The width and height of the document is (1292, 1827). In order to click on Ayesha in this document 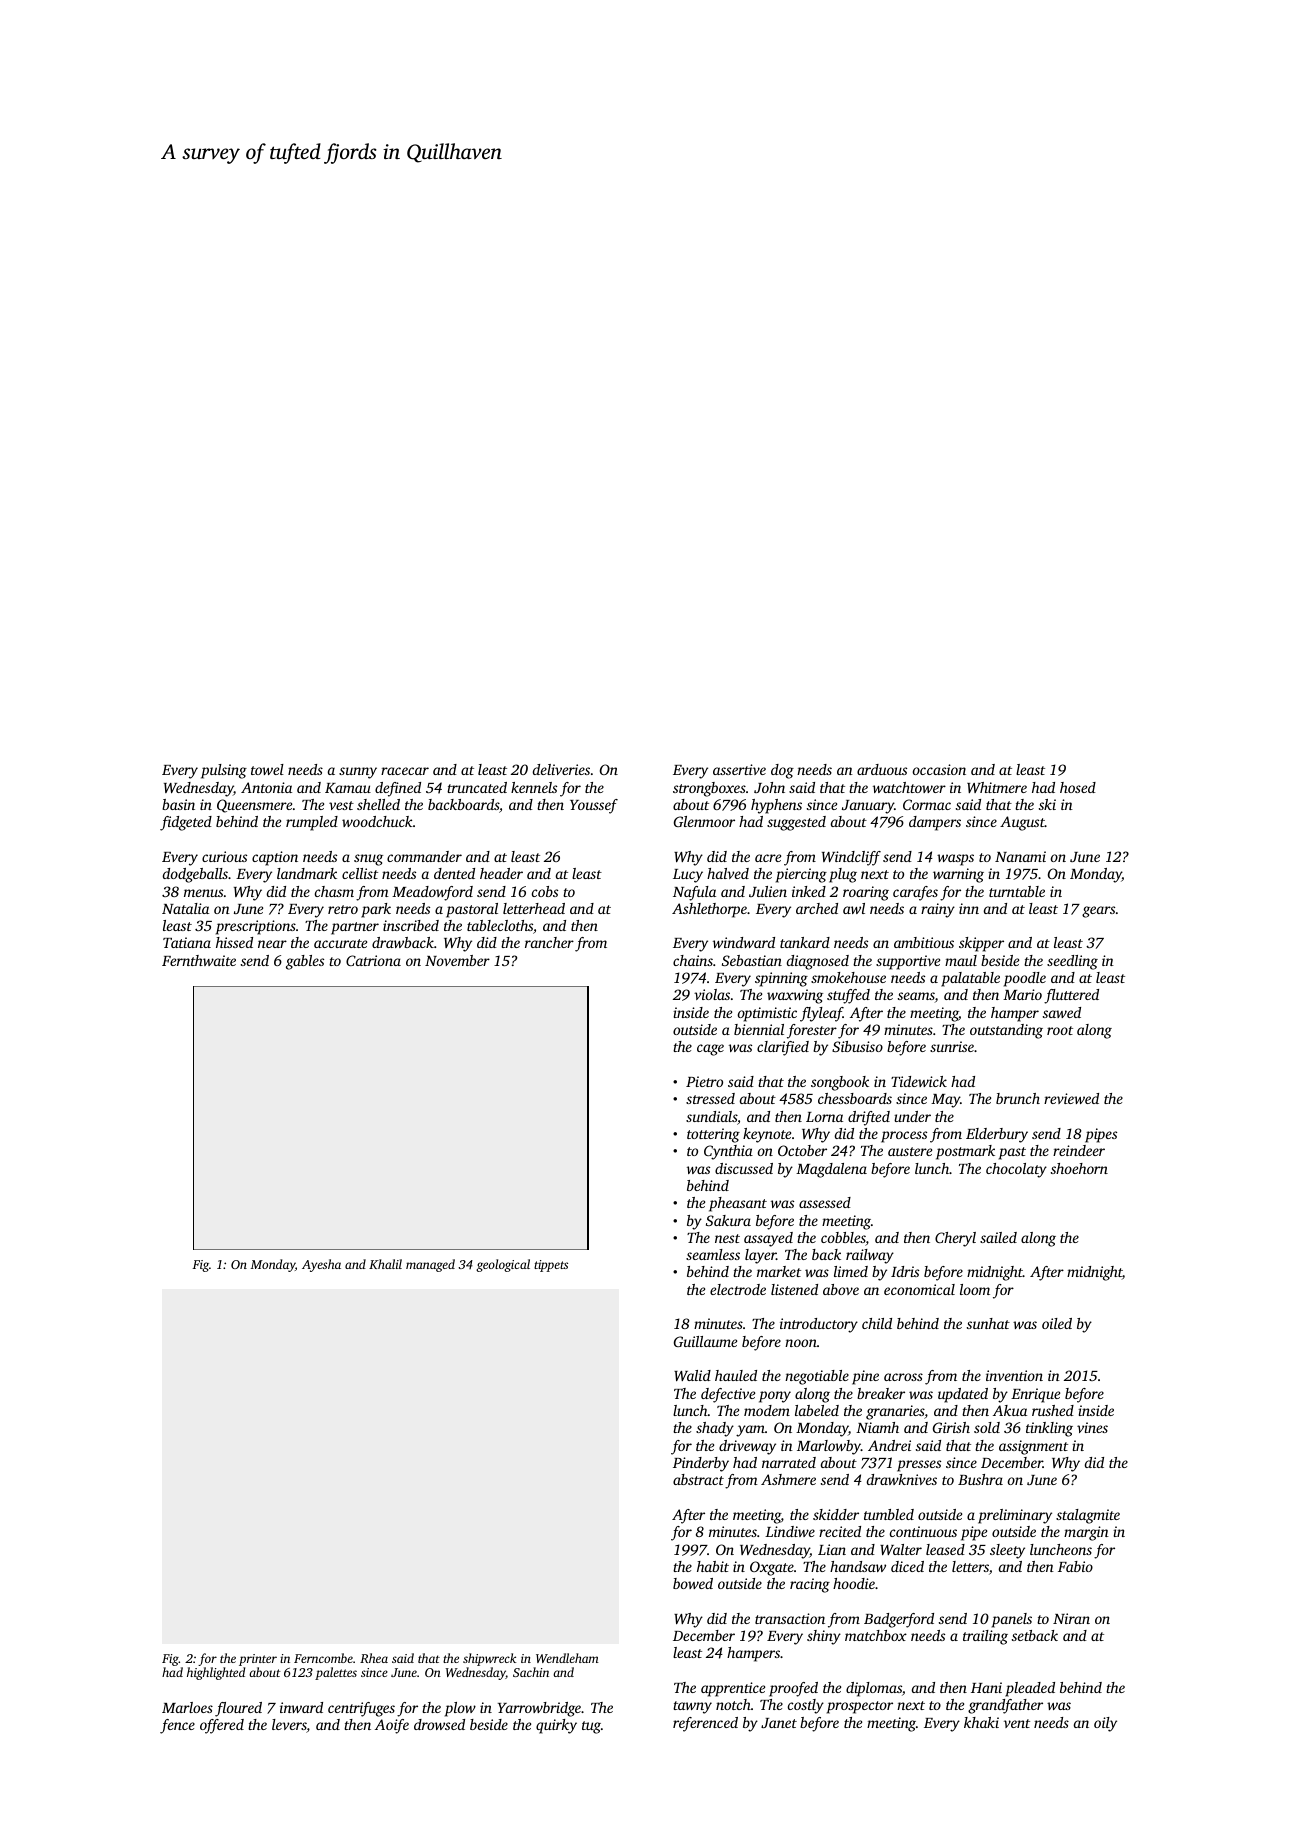, I will do `click(321, 1265)`.
